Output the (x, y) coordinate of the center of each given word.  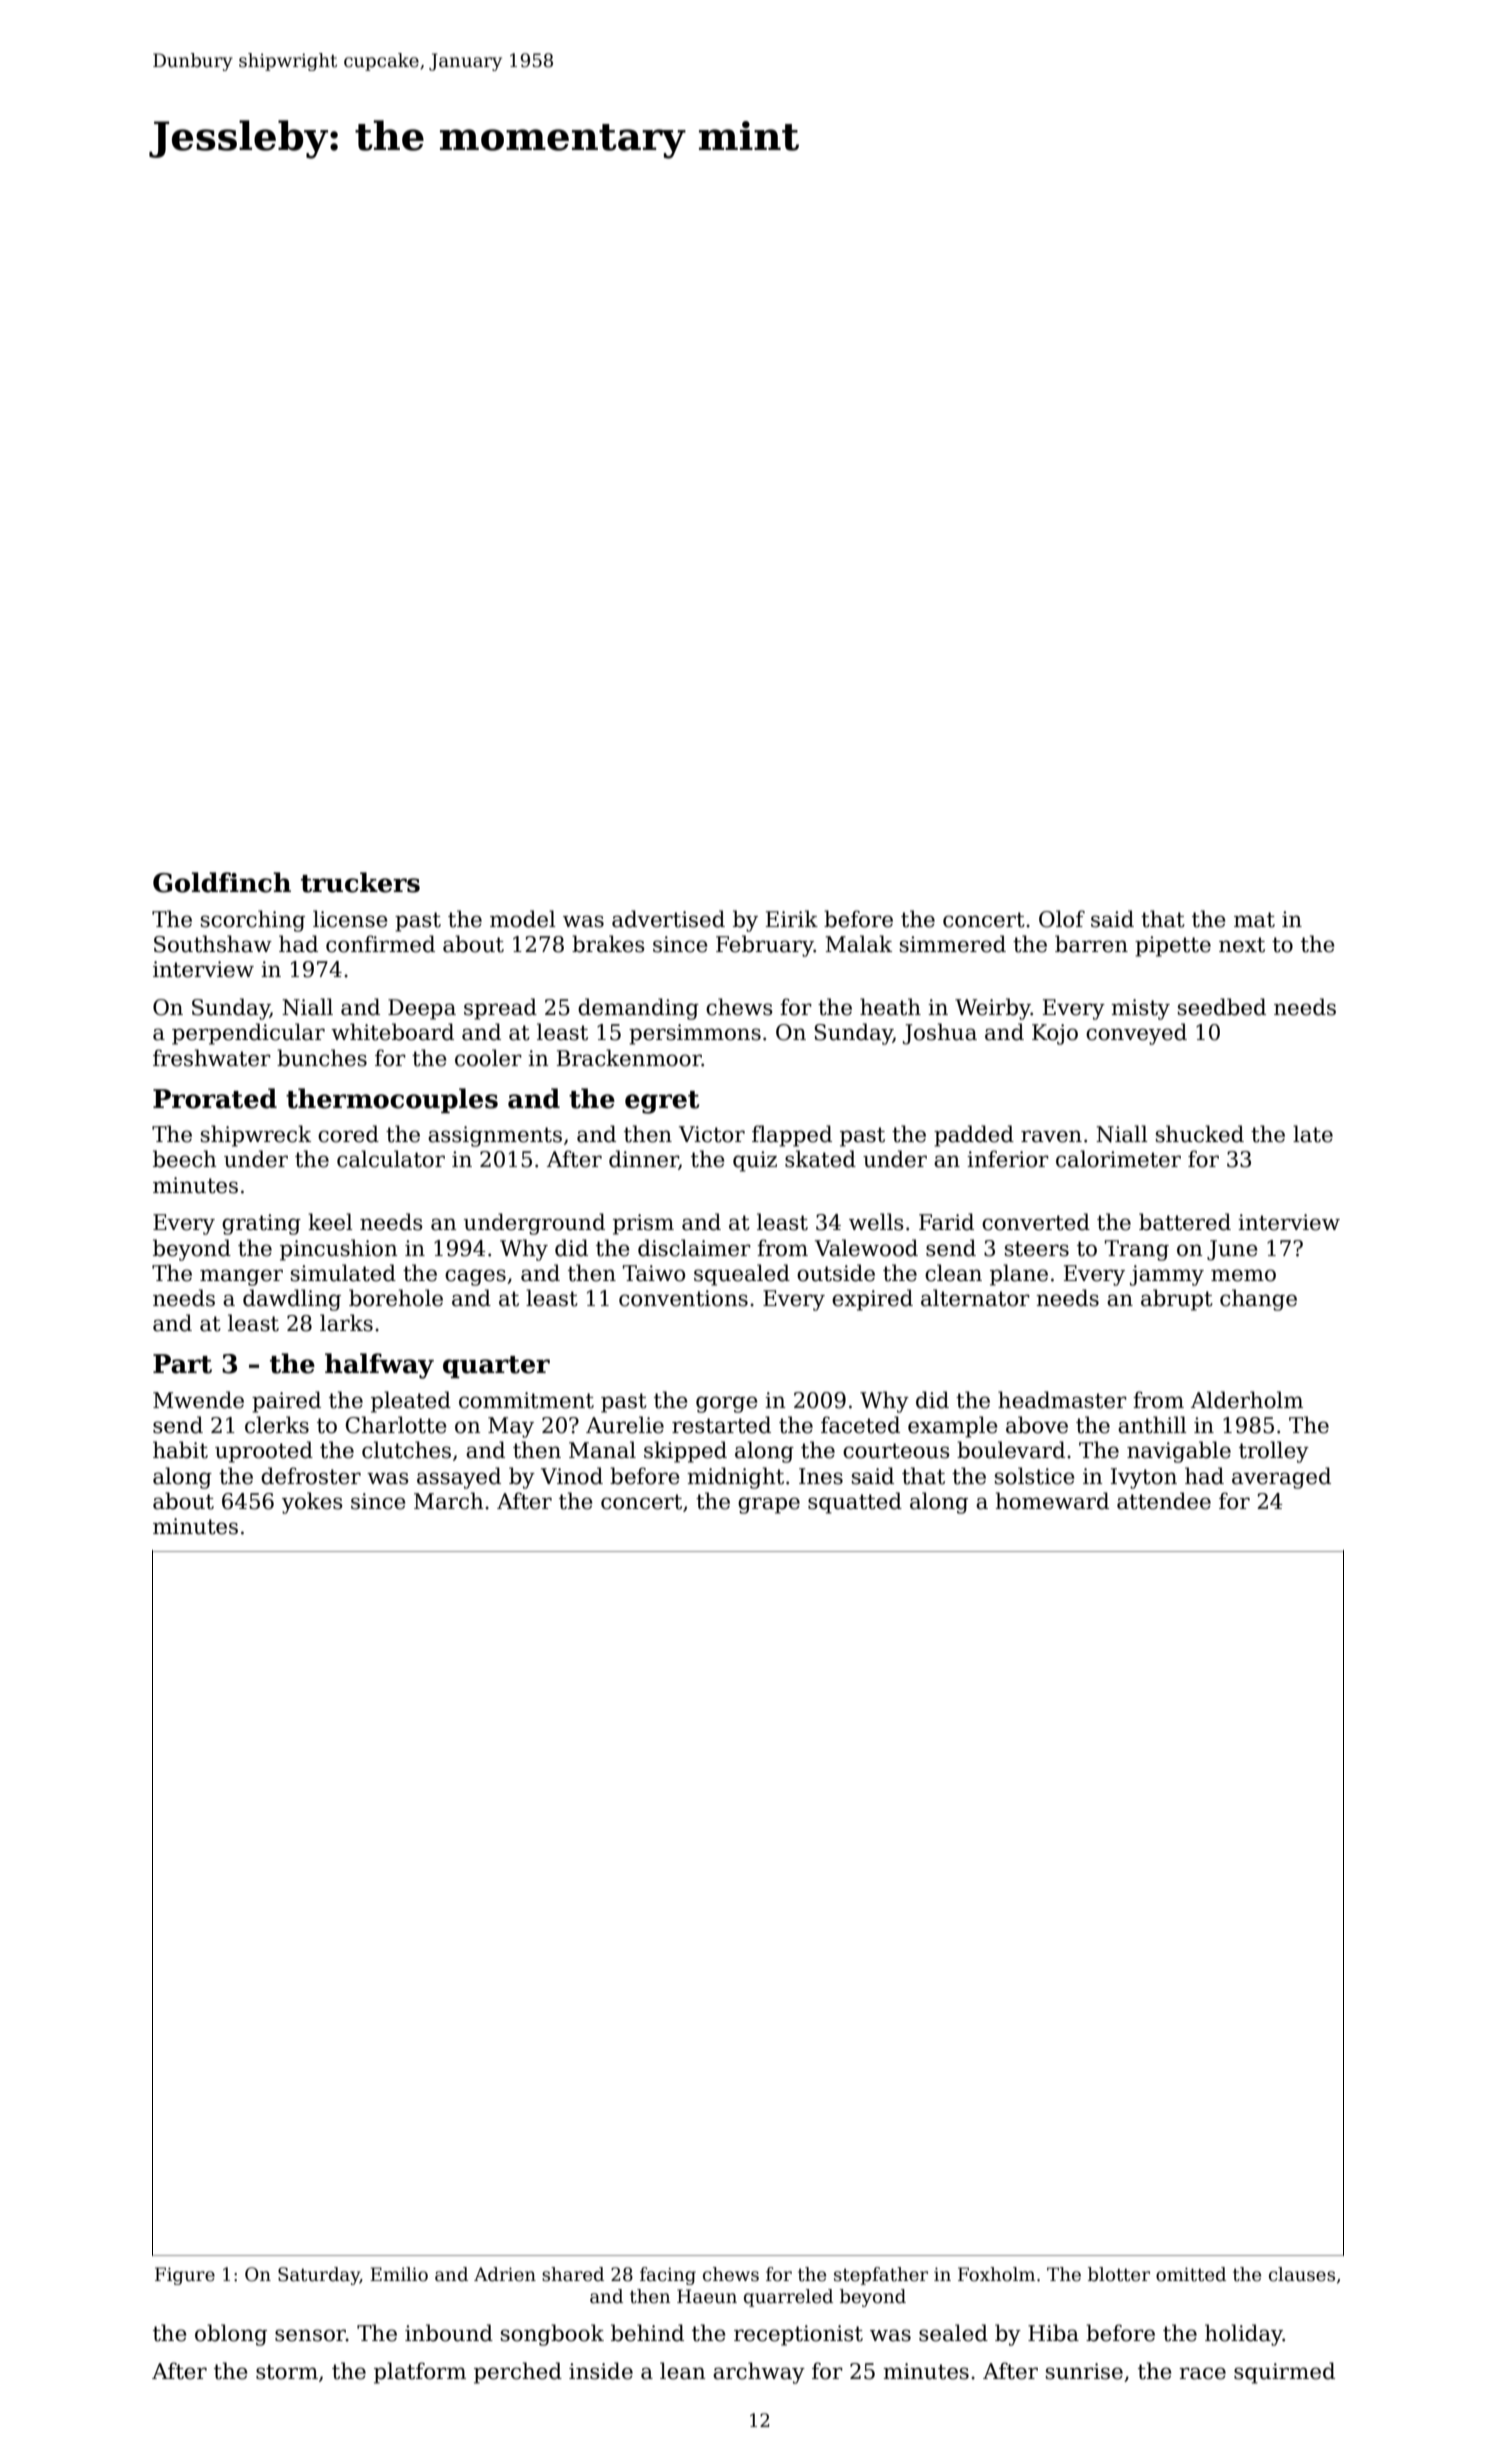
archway (759, 2373)
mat (1254, 920)
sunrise (1084, 2371)
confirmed (380, 944)
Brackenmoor (629, 1058)
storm (287, 2372)
